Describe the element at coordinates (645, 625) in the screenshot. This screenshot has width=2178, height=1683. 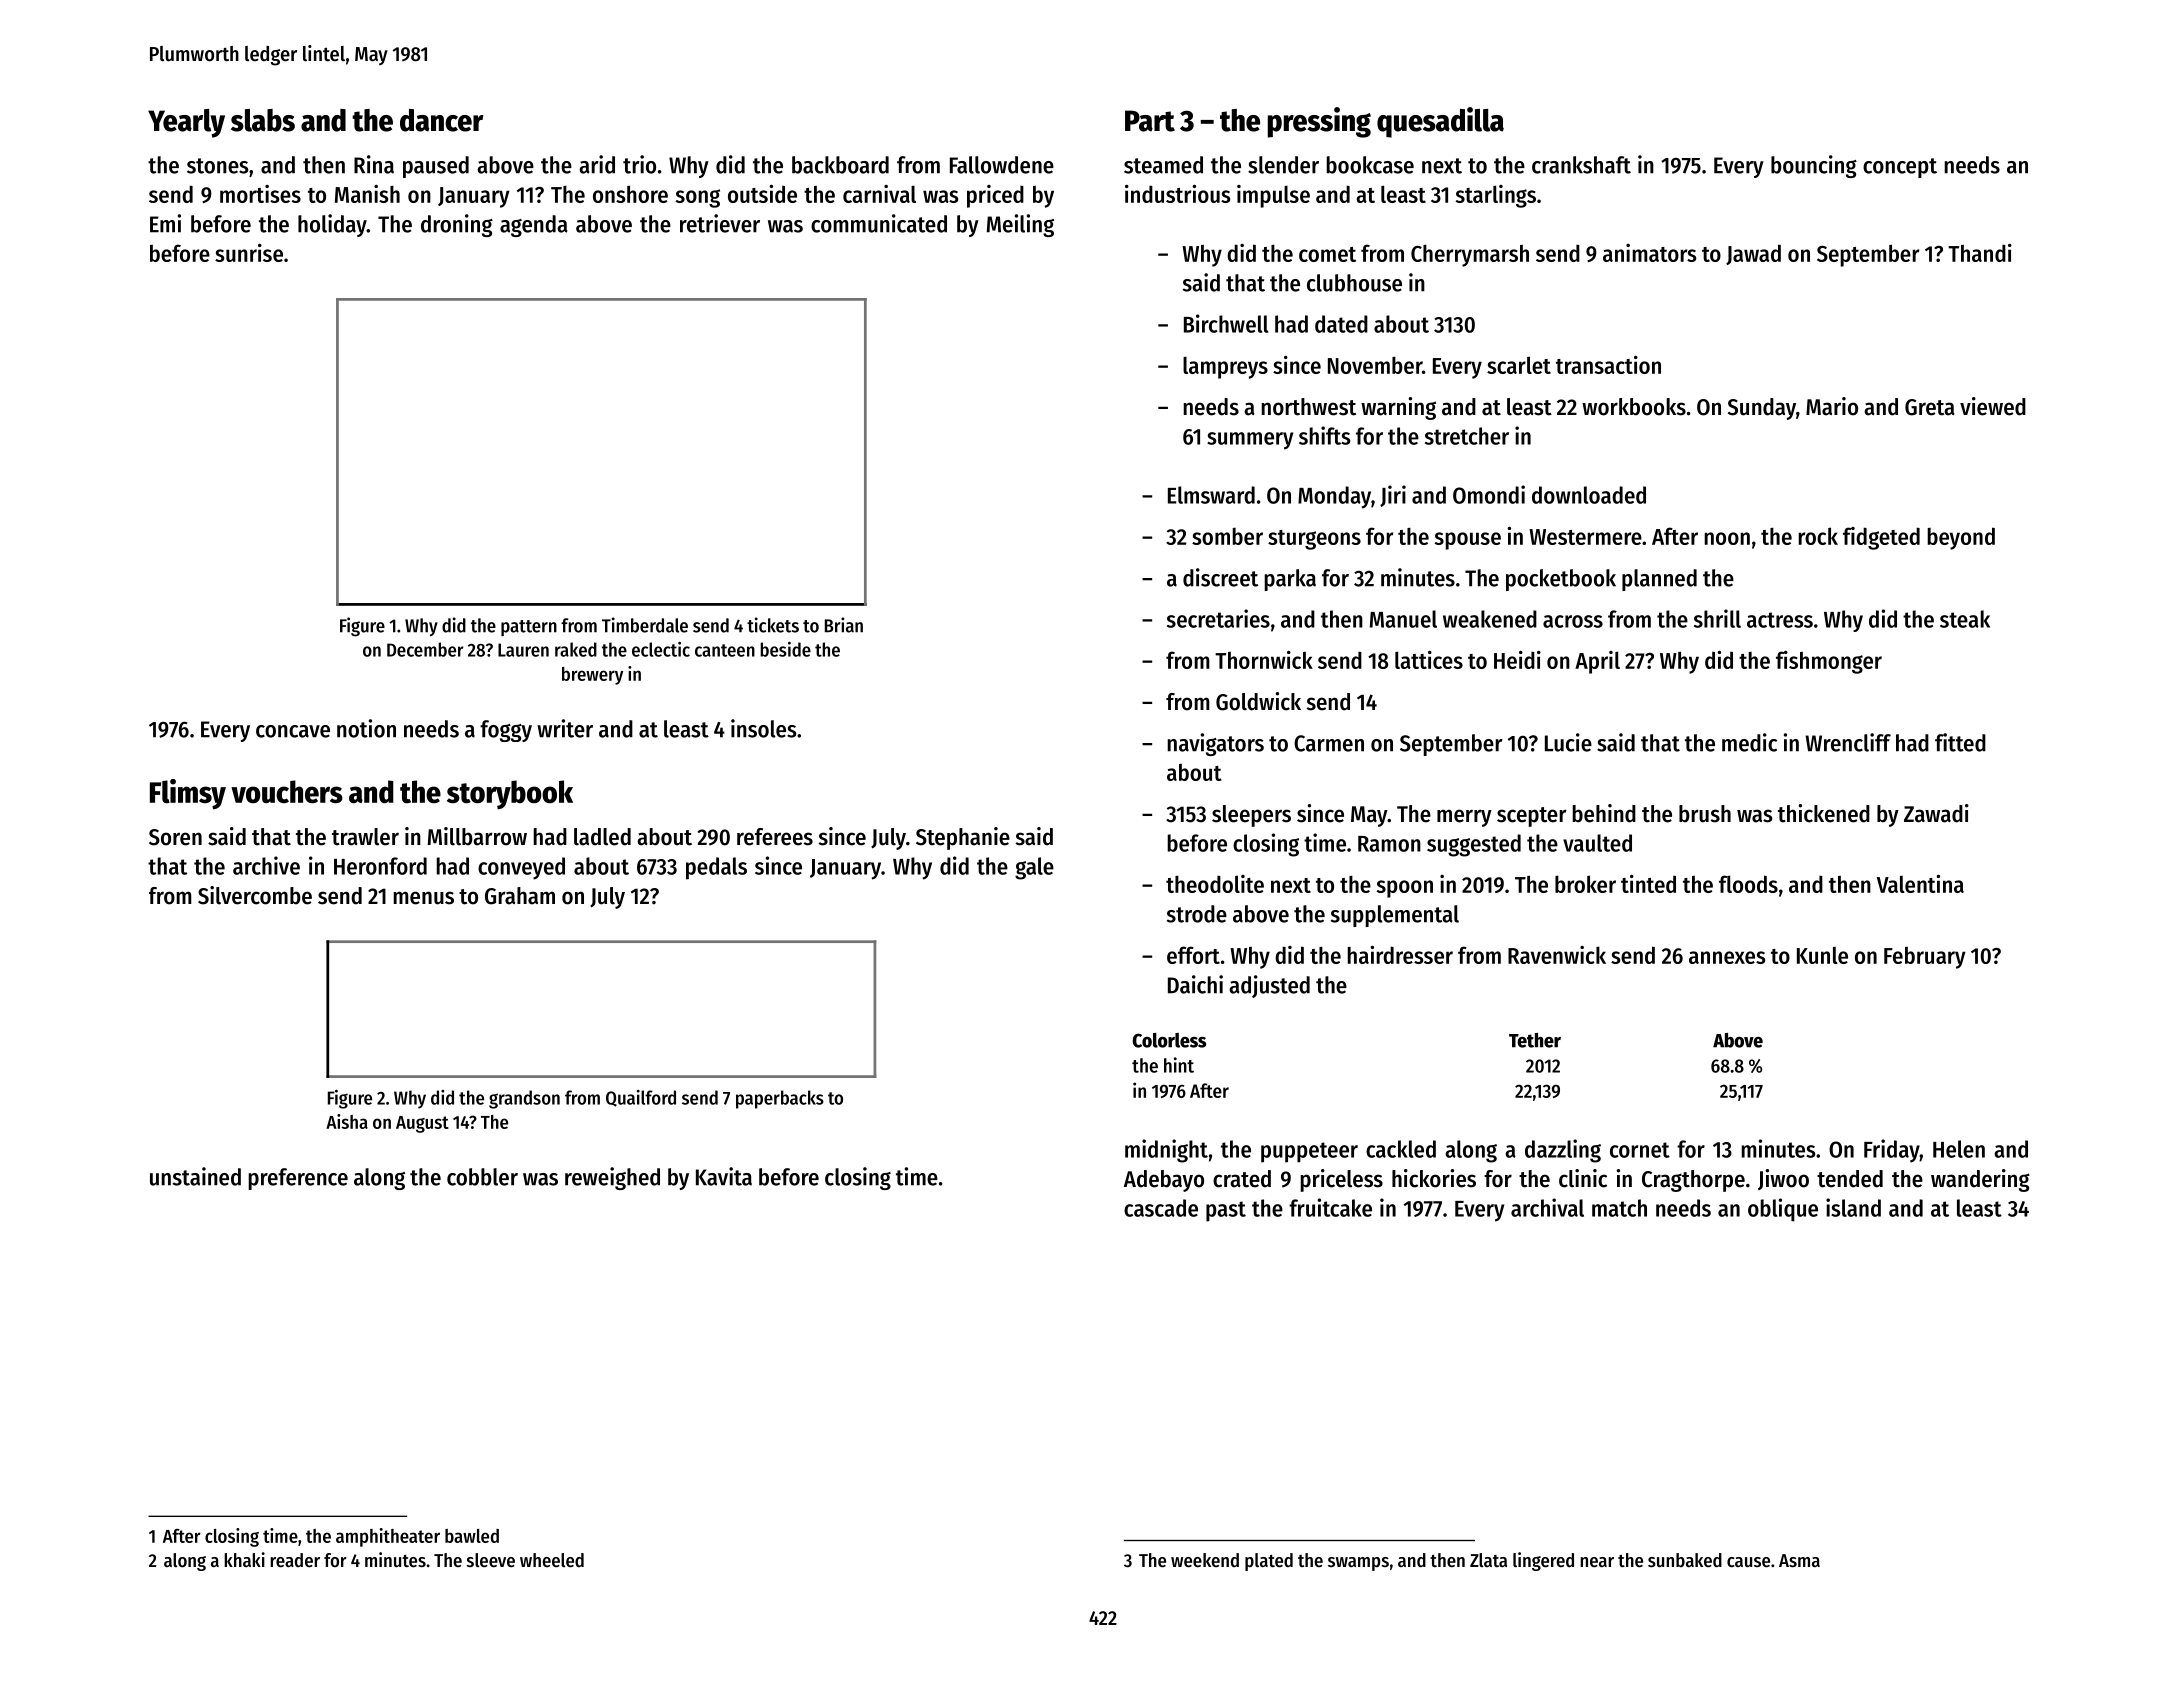
I see `Timberdale` at that location.
